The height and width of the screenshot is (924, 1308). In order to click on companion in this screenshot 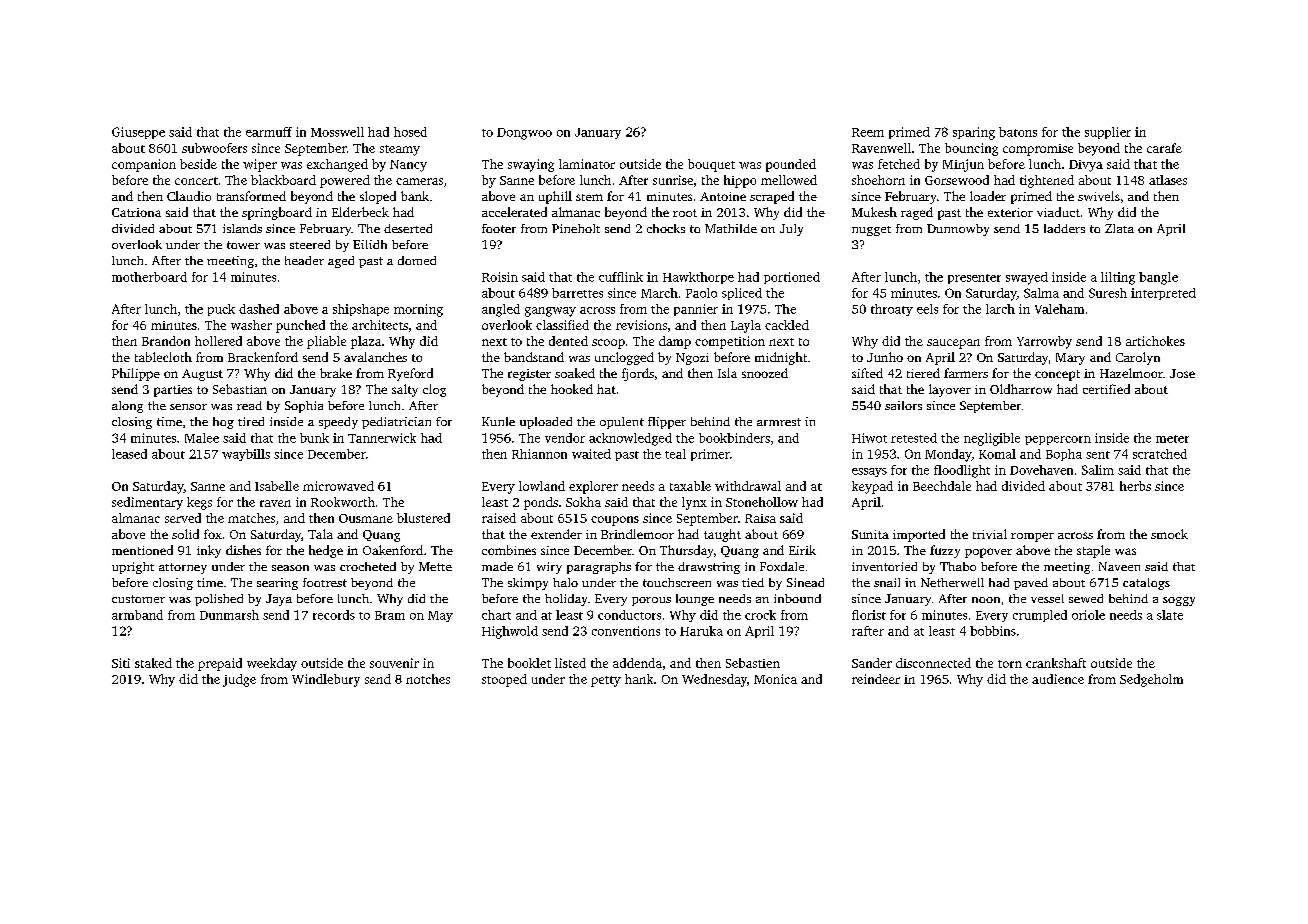, I will do `click(144, 165)`.
